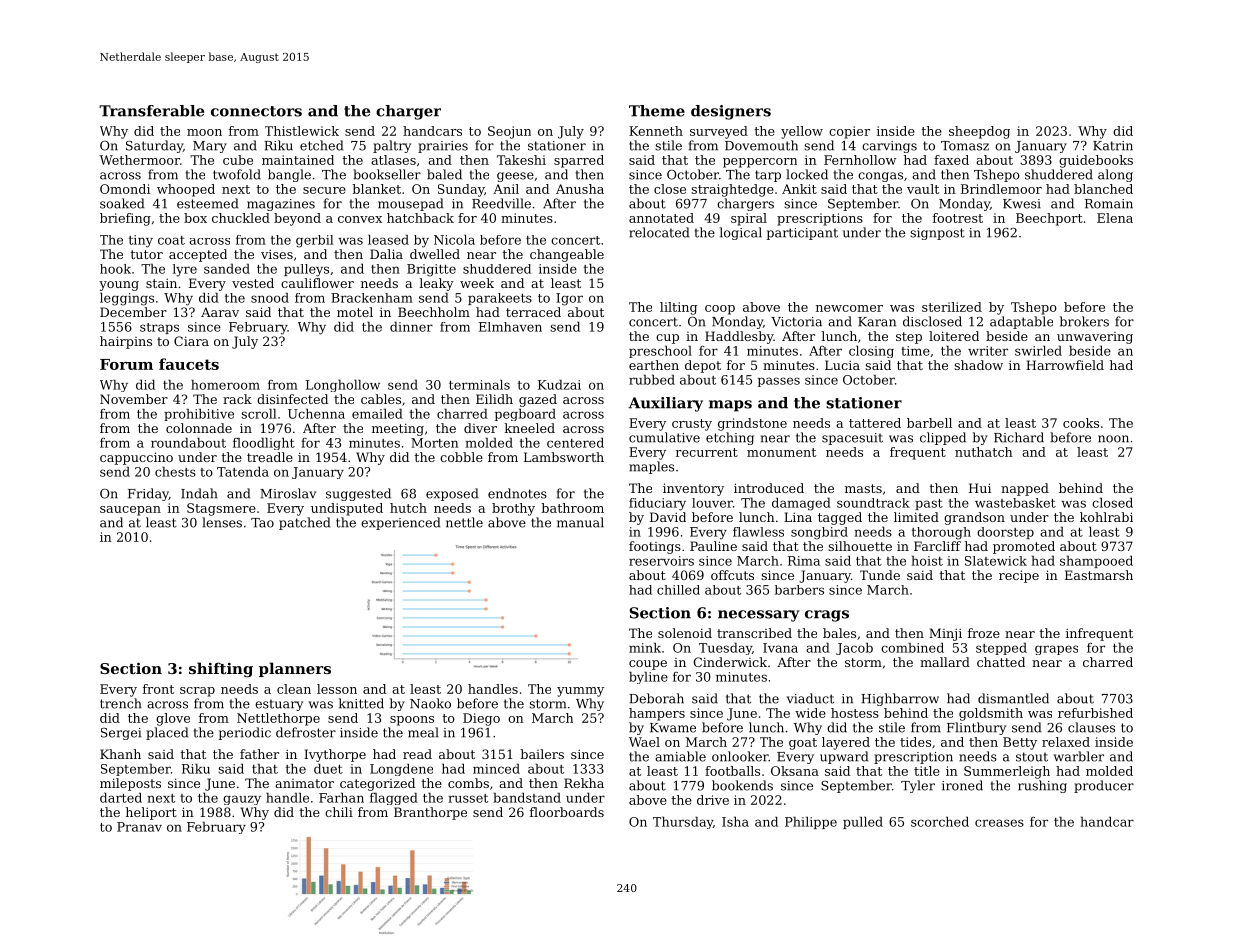  I want to click on Tunde, so click(880, 575).
